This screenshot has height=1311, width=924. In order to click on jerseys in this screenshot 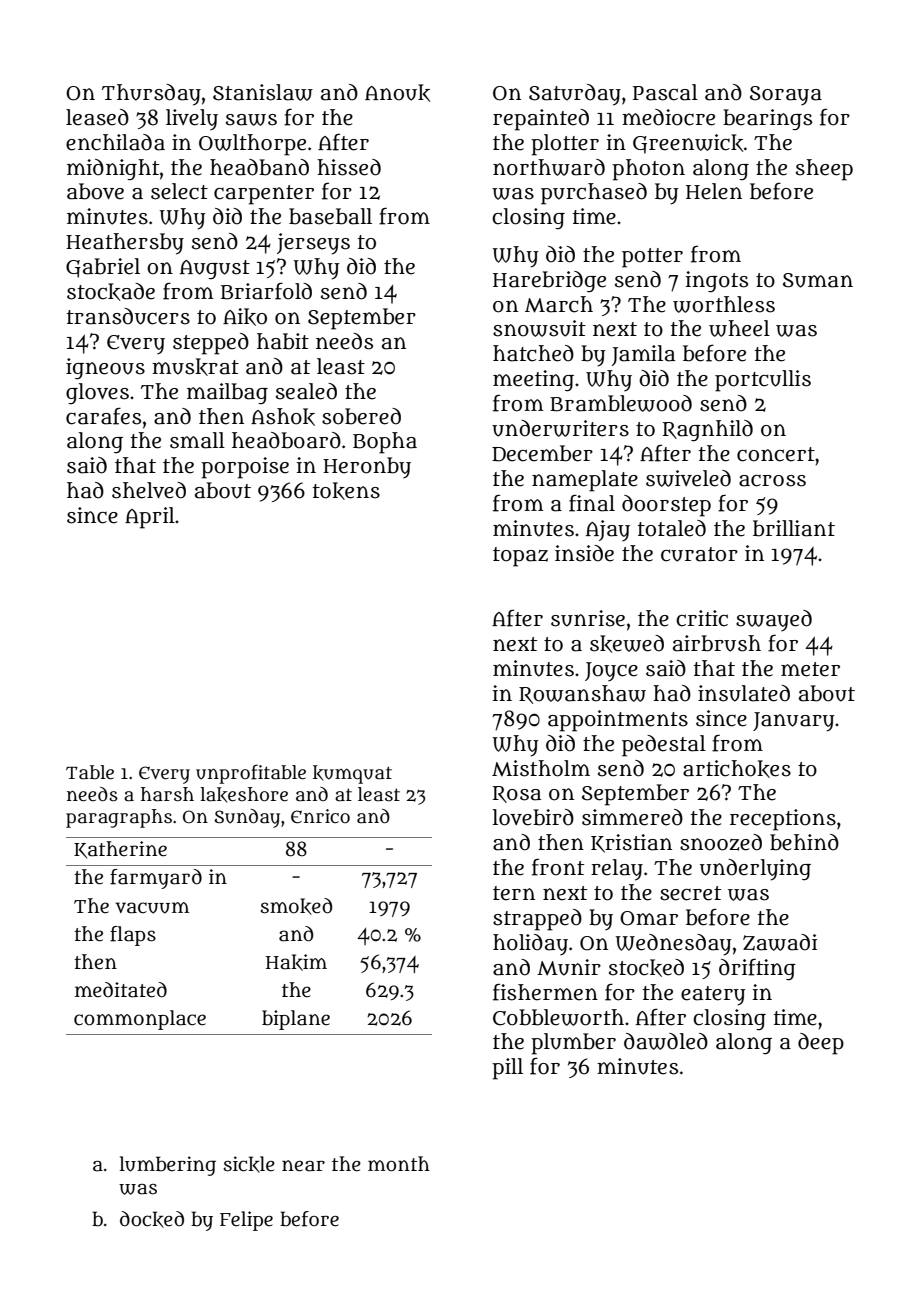, I will do `click(313, 244)`.
